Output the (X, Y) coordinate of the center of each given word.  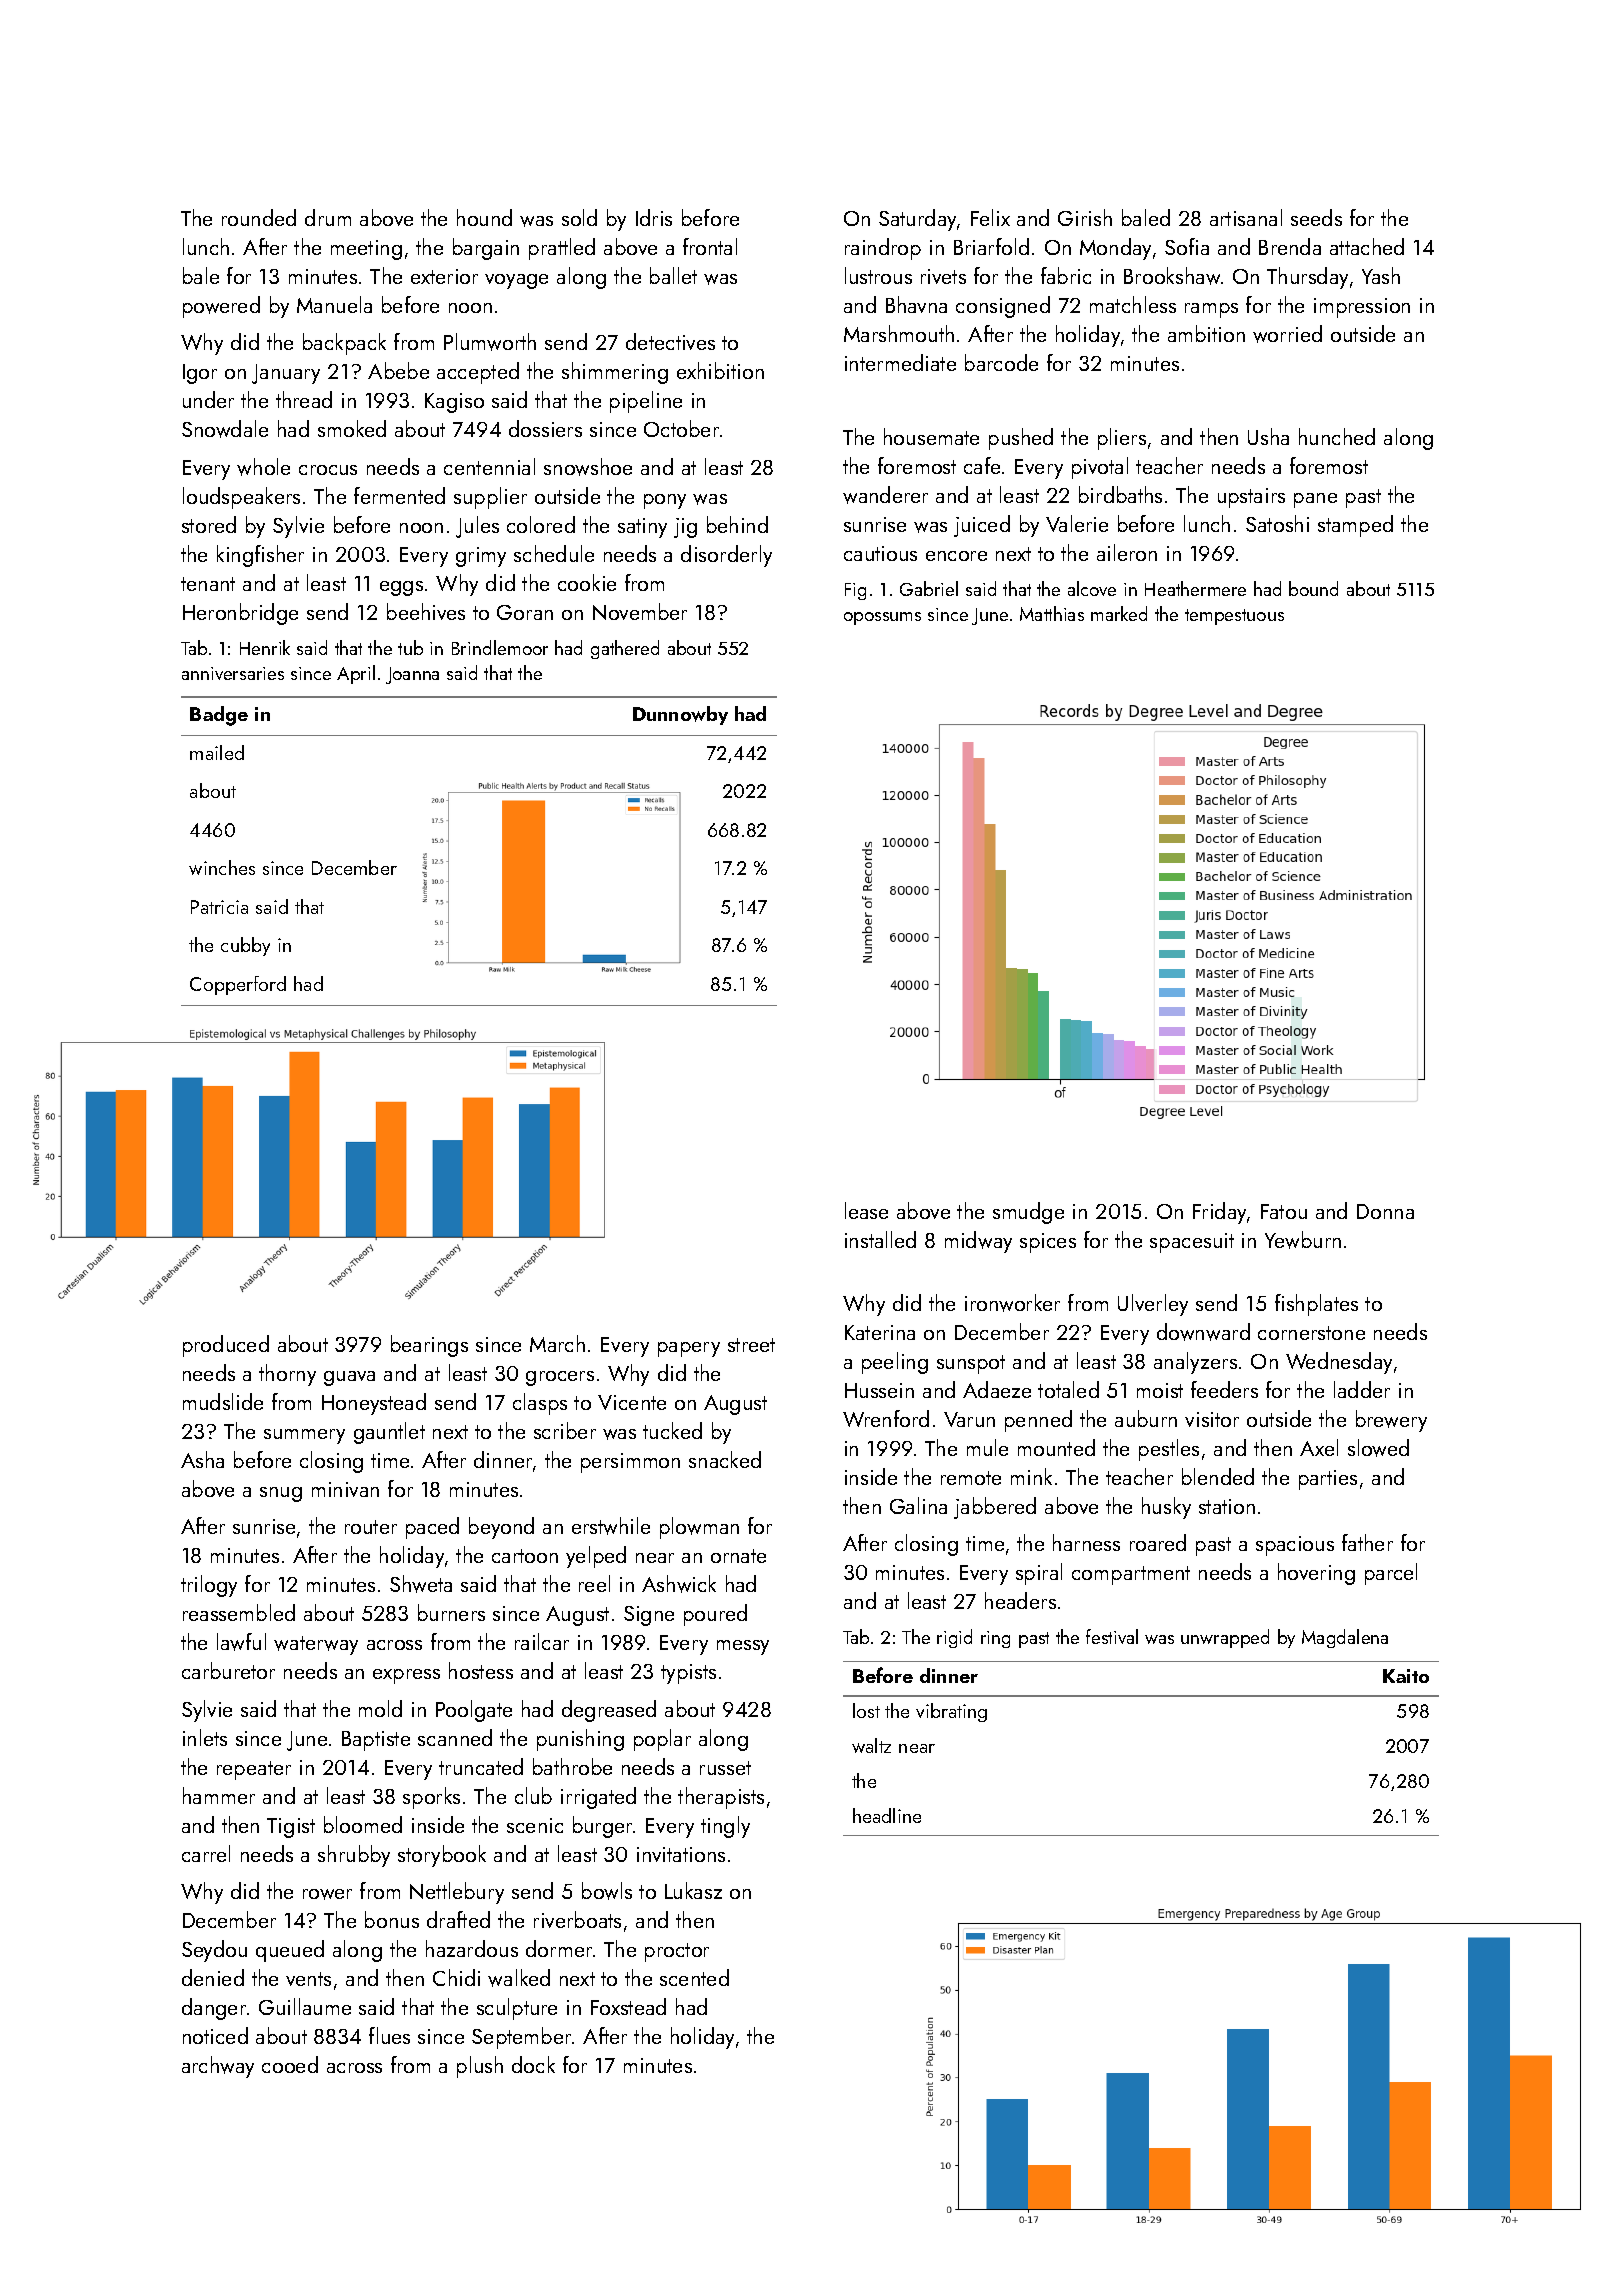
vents (308, 1979)
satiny (642, 528)
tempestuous (1234, 617)
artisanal (1246, 217)
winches (222, 867)
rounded (259, 217)
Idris (654, 217)
